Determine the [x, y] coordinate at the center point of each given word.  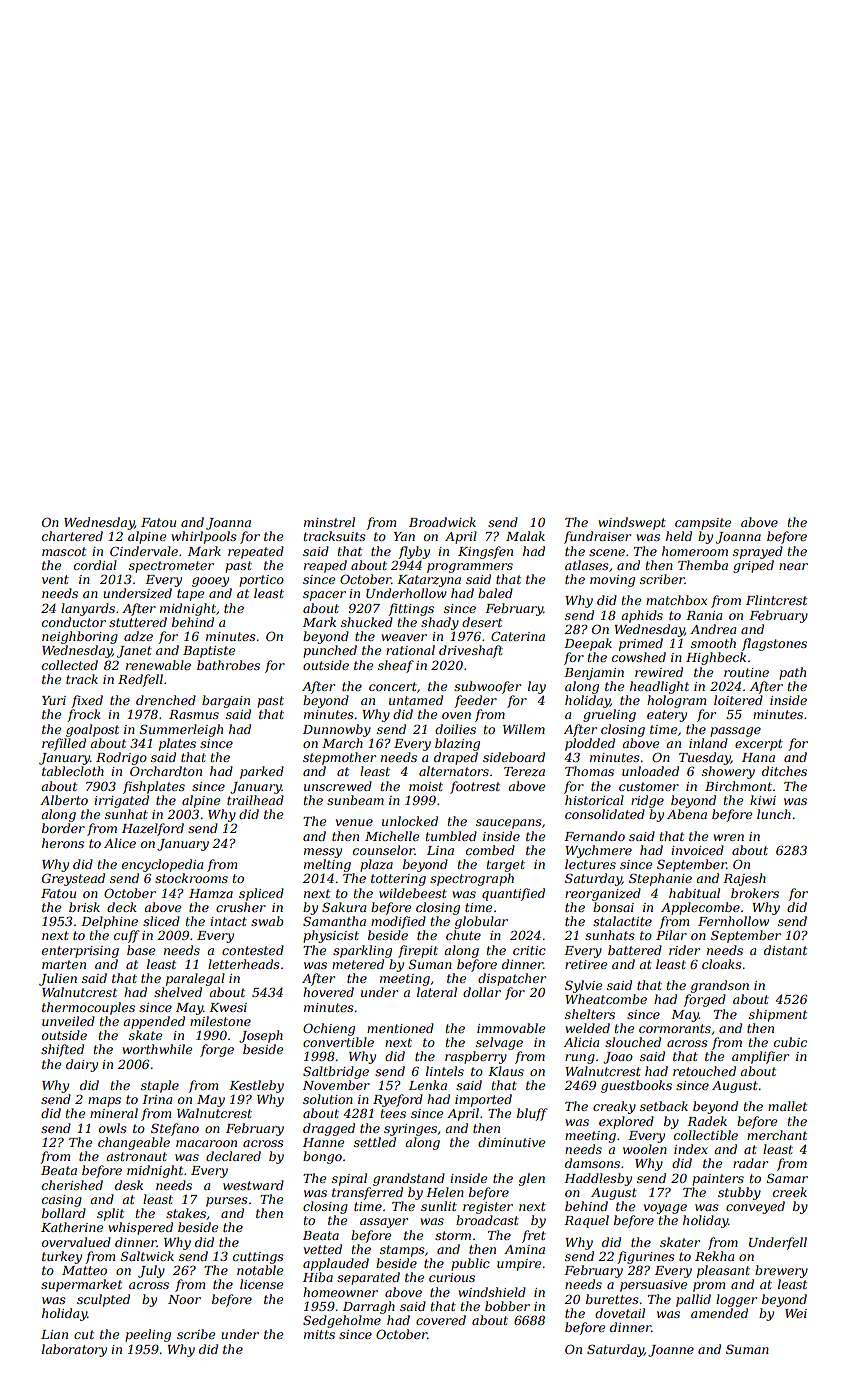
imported [483, 1100]
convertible [338, 1042]
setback [664, 1106]
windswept [632, 523]
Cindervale [144, 551]
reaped [325, 566]
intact [228, 921]
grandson [720, 986]
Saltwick [147, 1256]
